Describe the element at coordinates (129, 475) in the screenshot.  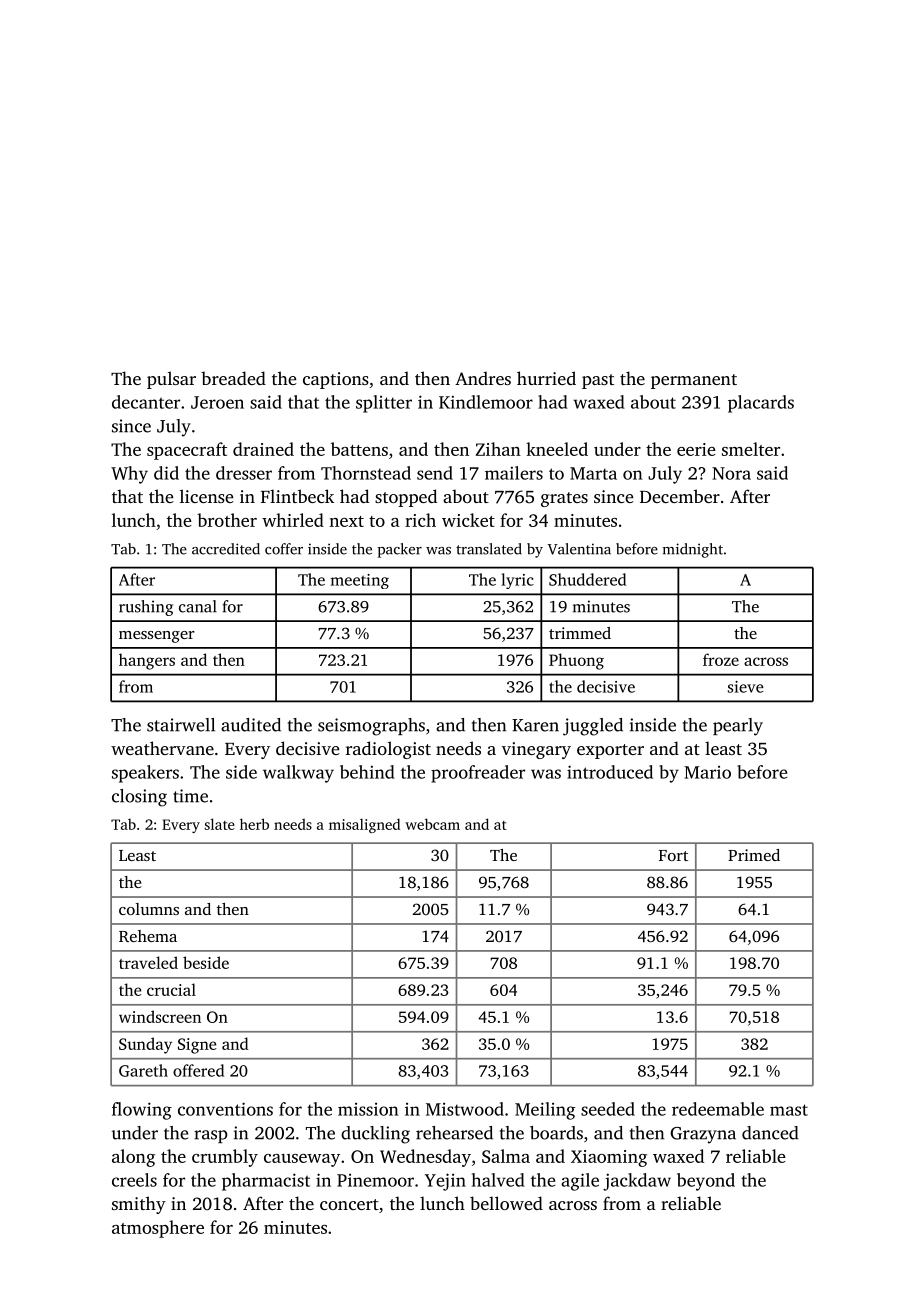
I see `Why` at that location.
